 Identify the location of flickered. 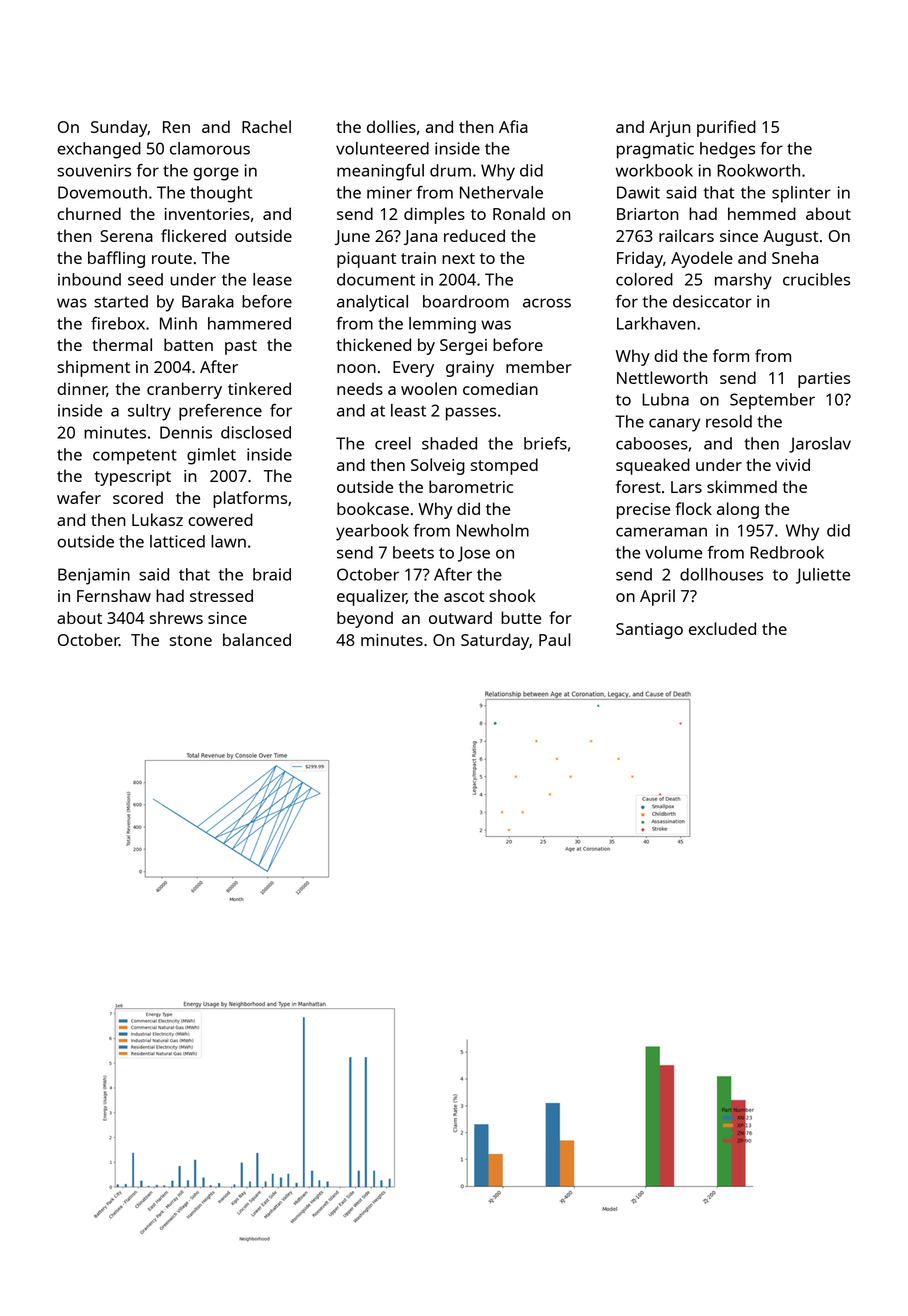
(193, 235).
